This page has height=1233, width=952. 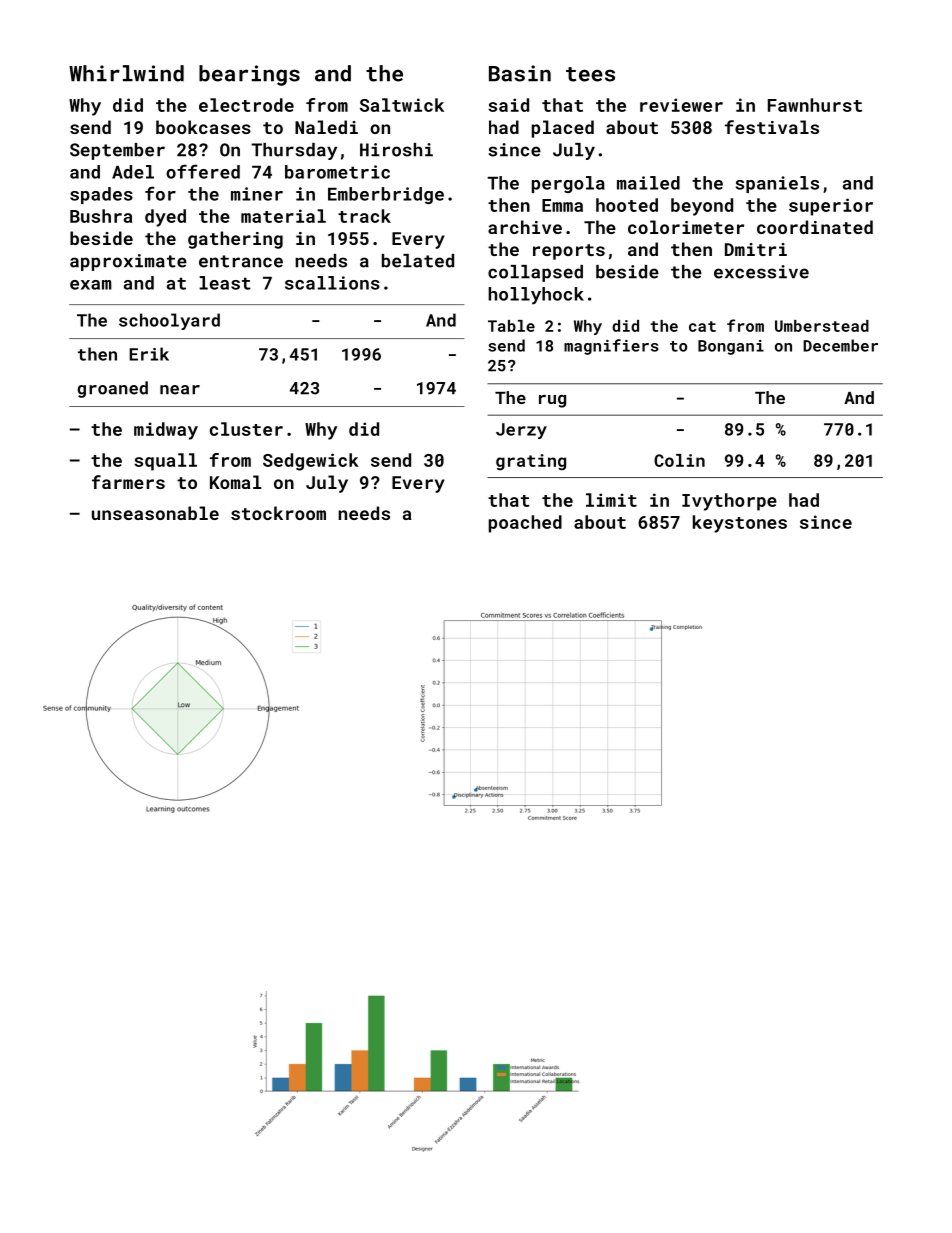 I want to click on Fawnhurst, so click(x=815, y=105).
